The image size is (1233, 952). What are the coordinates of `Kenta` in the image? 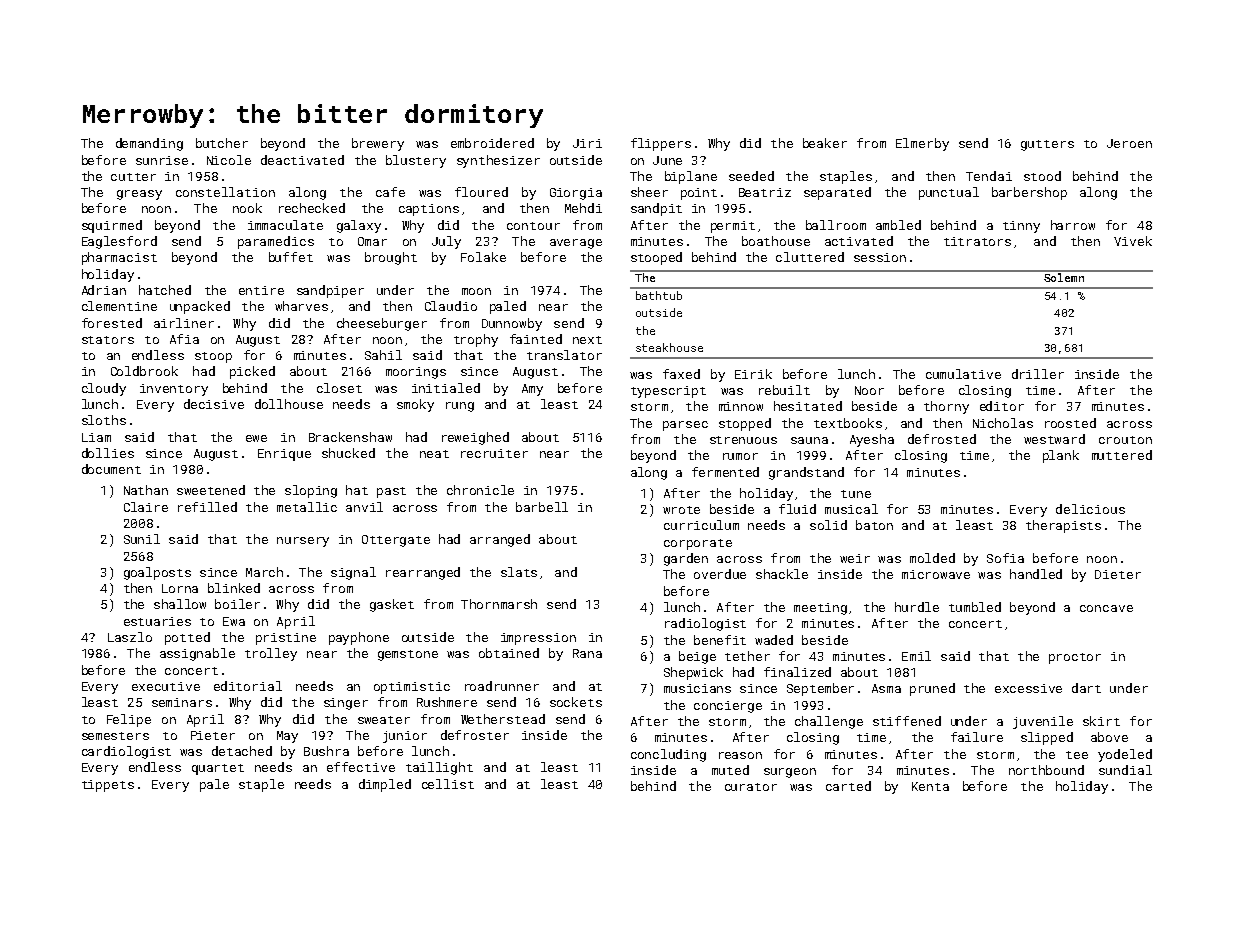 It's located at (930, 786).
